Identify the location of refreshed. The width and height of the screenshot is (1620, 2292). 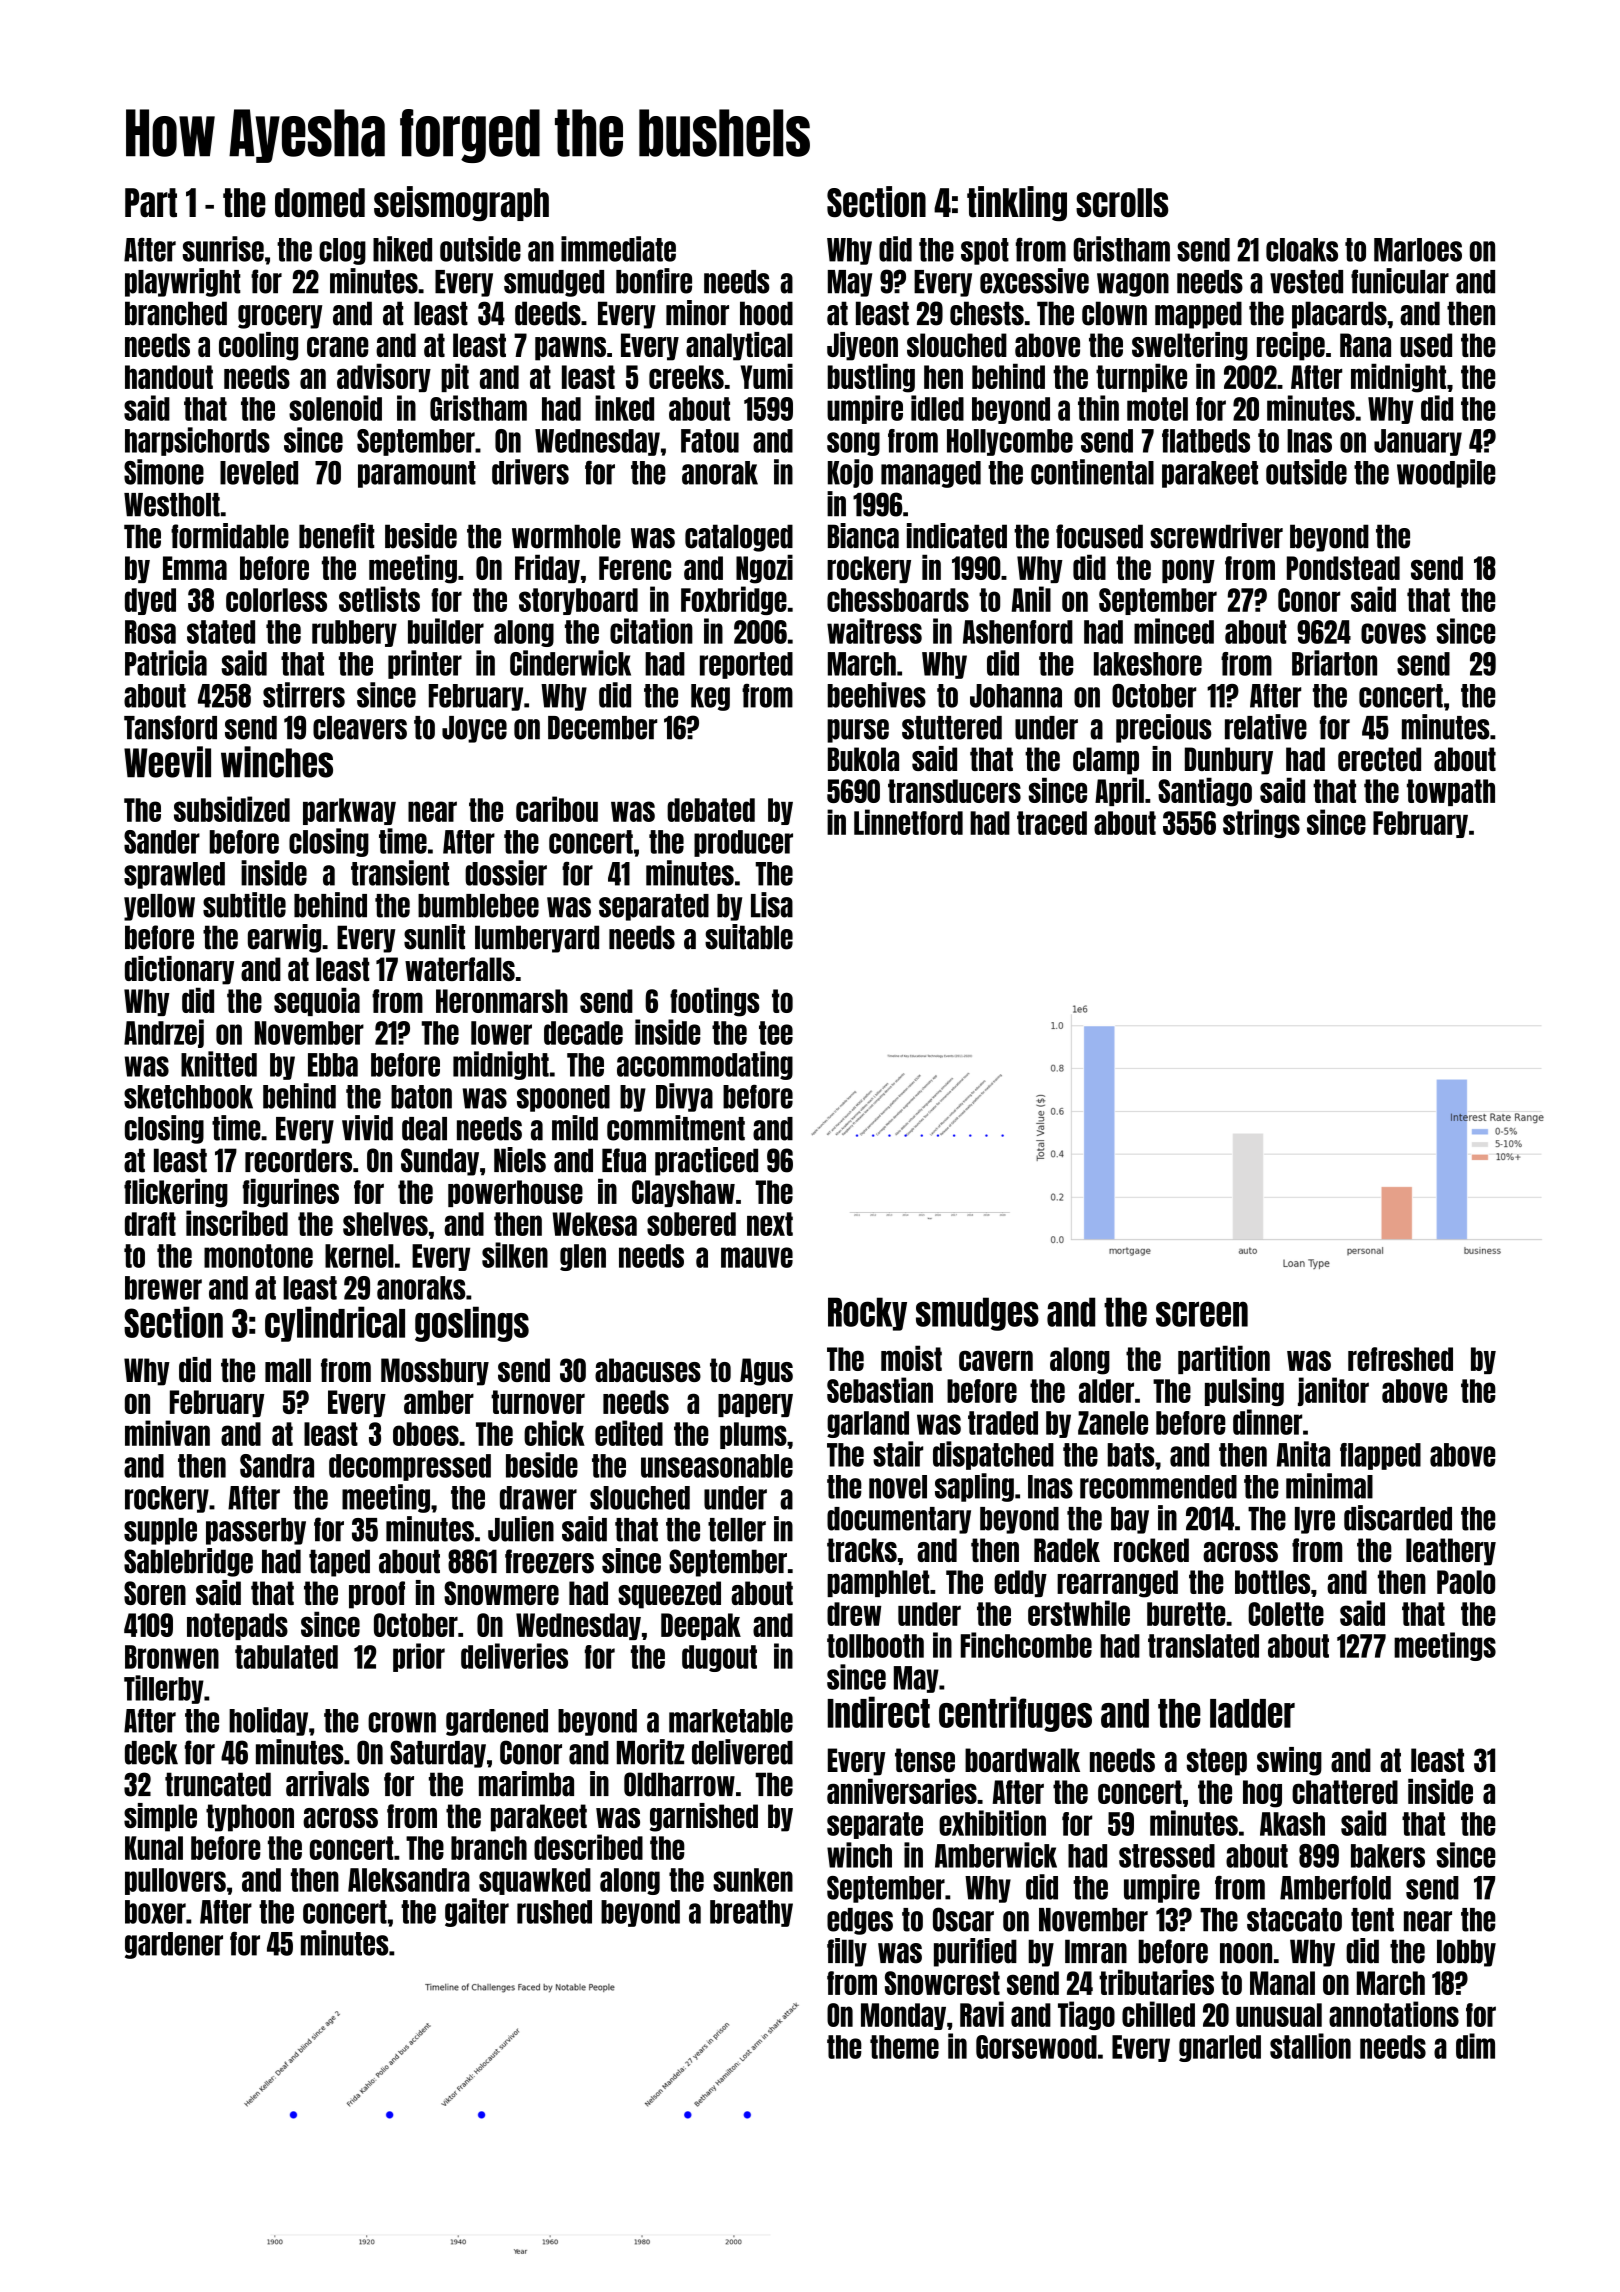
(1400, 1359).
